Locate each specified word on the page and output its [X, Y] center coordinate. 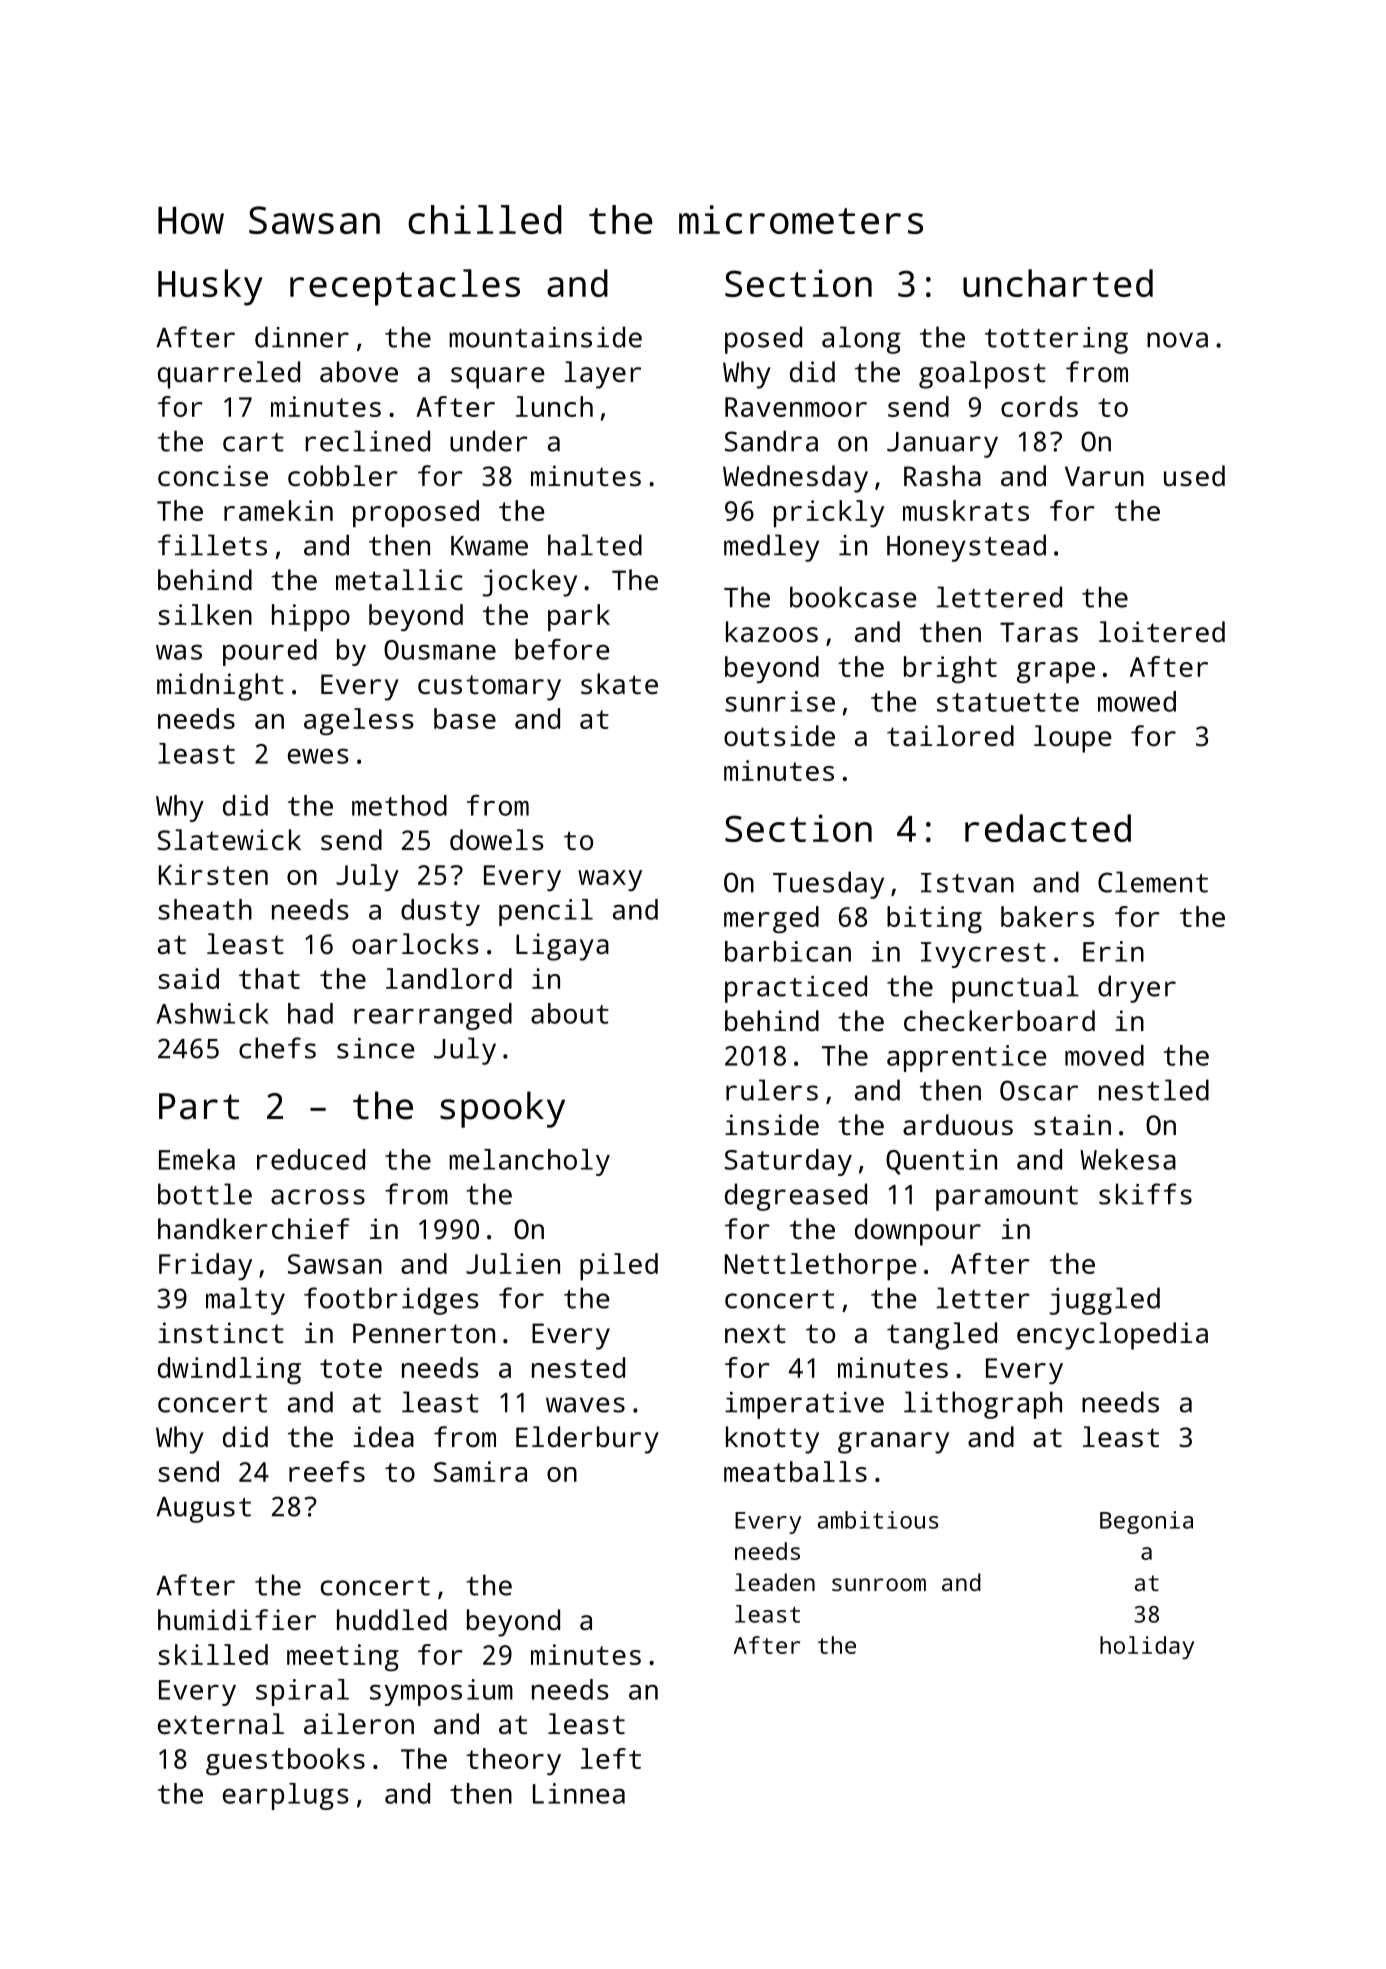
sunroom [879, 1584]
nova [1177, 340]
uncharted [1058, 283]
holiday [1147, 1648]
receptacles [405, 287]
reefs [327, 1471]
